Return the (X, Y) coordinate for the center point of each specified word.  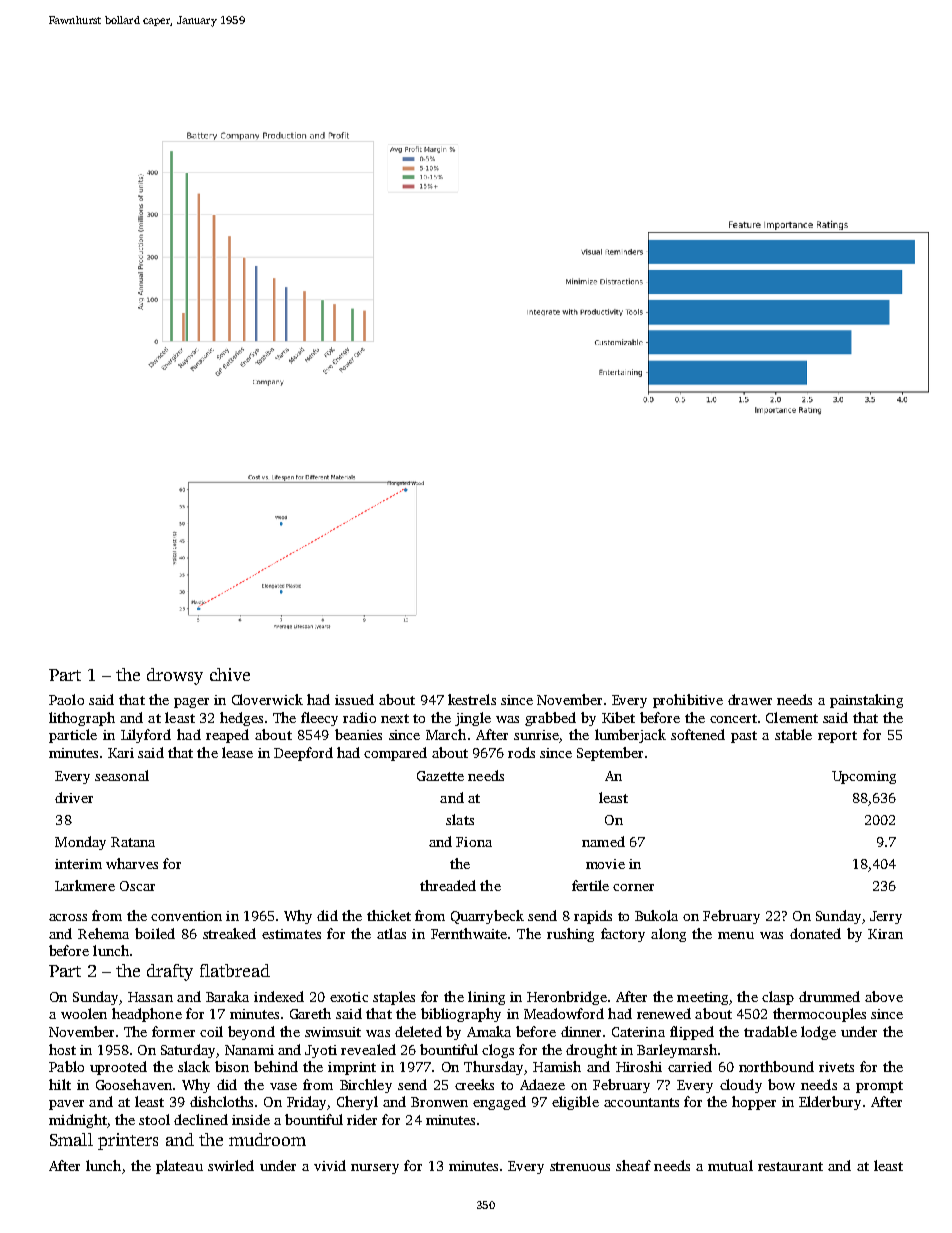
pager (191, 703)
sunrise (536, 735)
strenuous (580, 1166)
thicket (389, 915)
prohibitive (688, 701)
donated (815, 933)
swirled (231, 1165)
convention (186, 916)
